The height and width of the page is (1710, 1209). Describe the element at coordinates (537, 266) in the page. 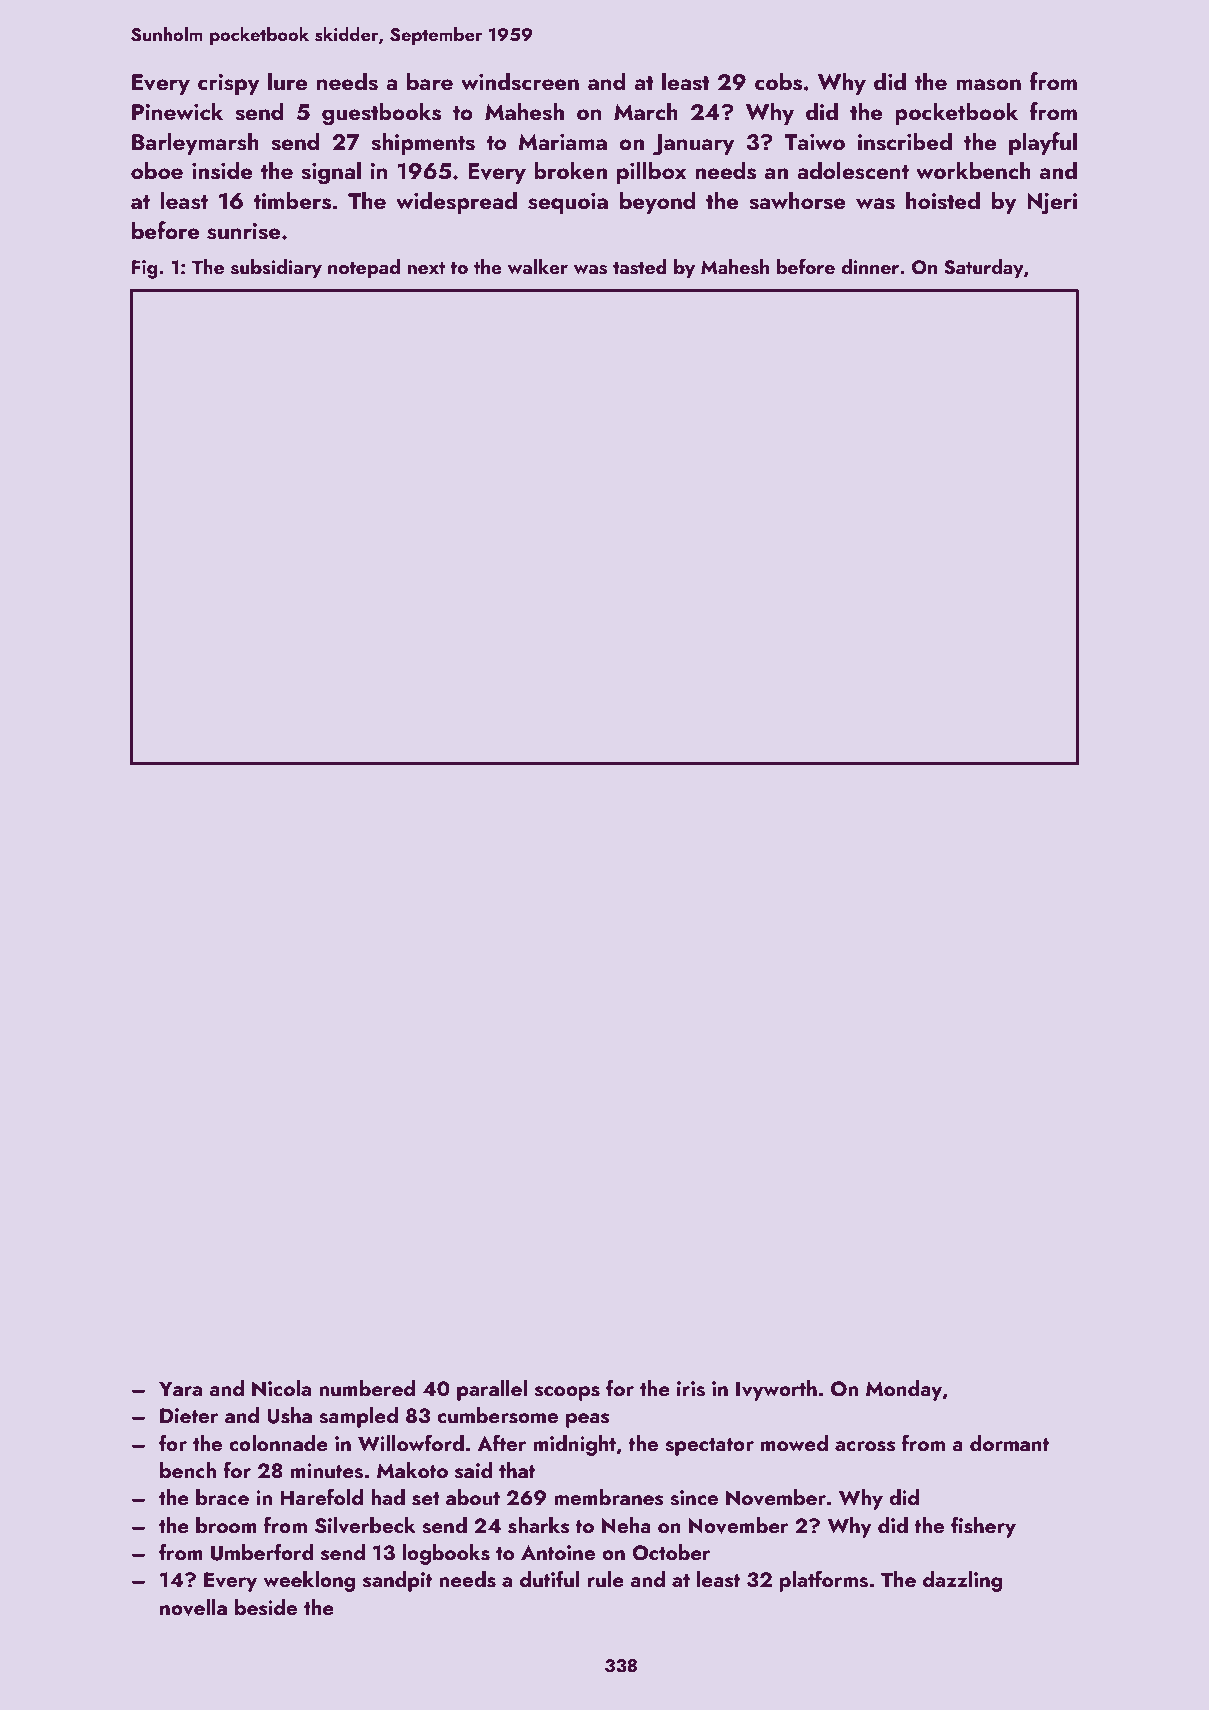

I see `walker` at that location.
